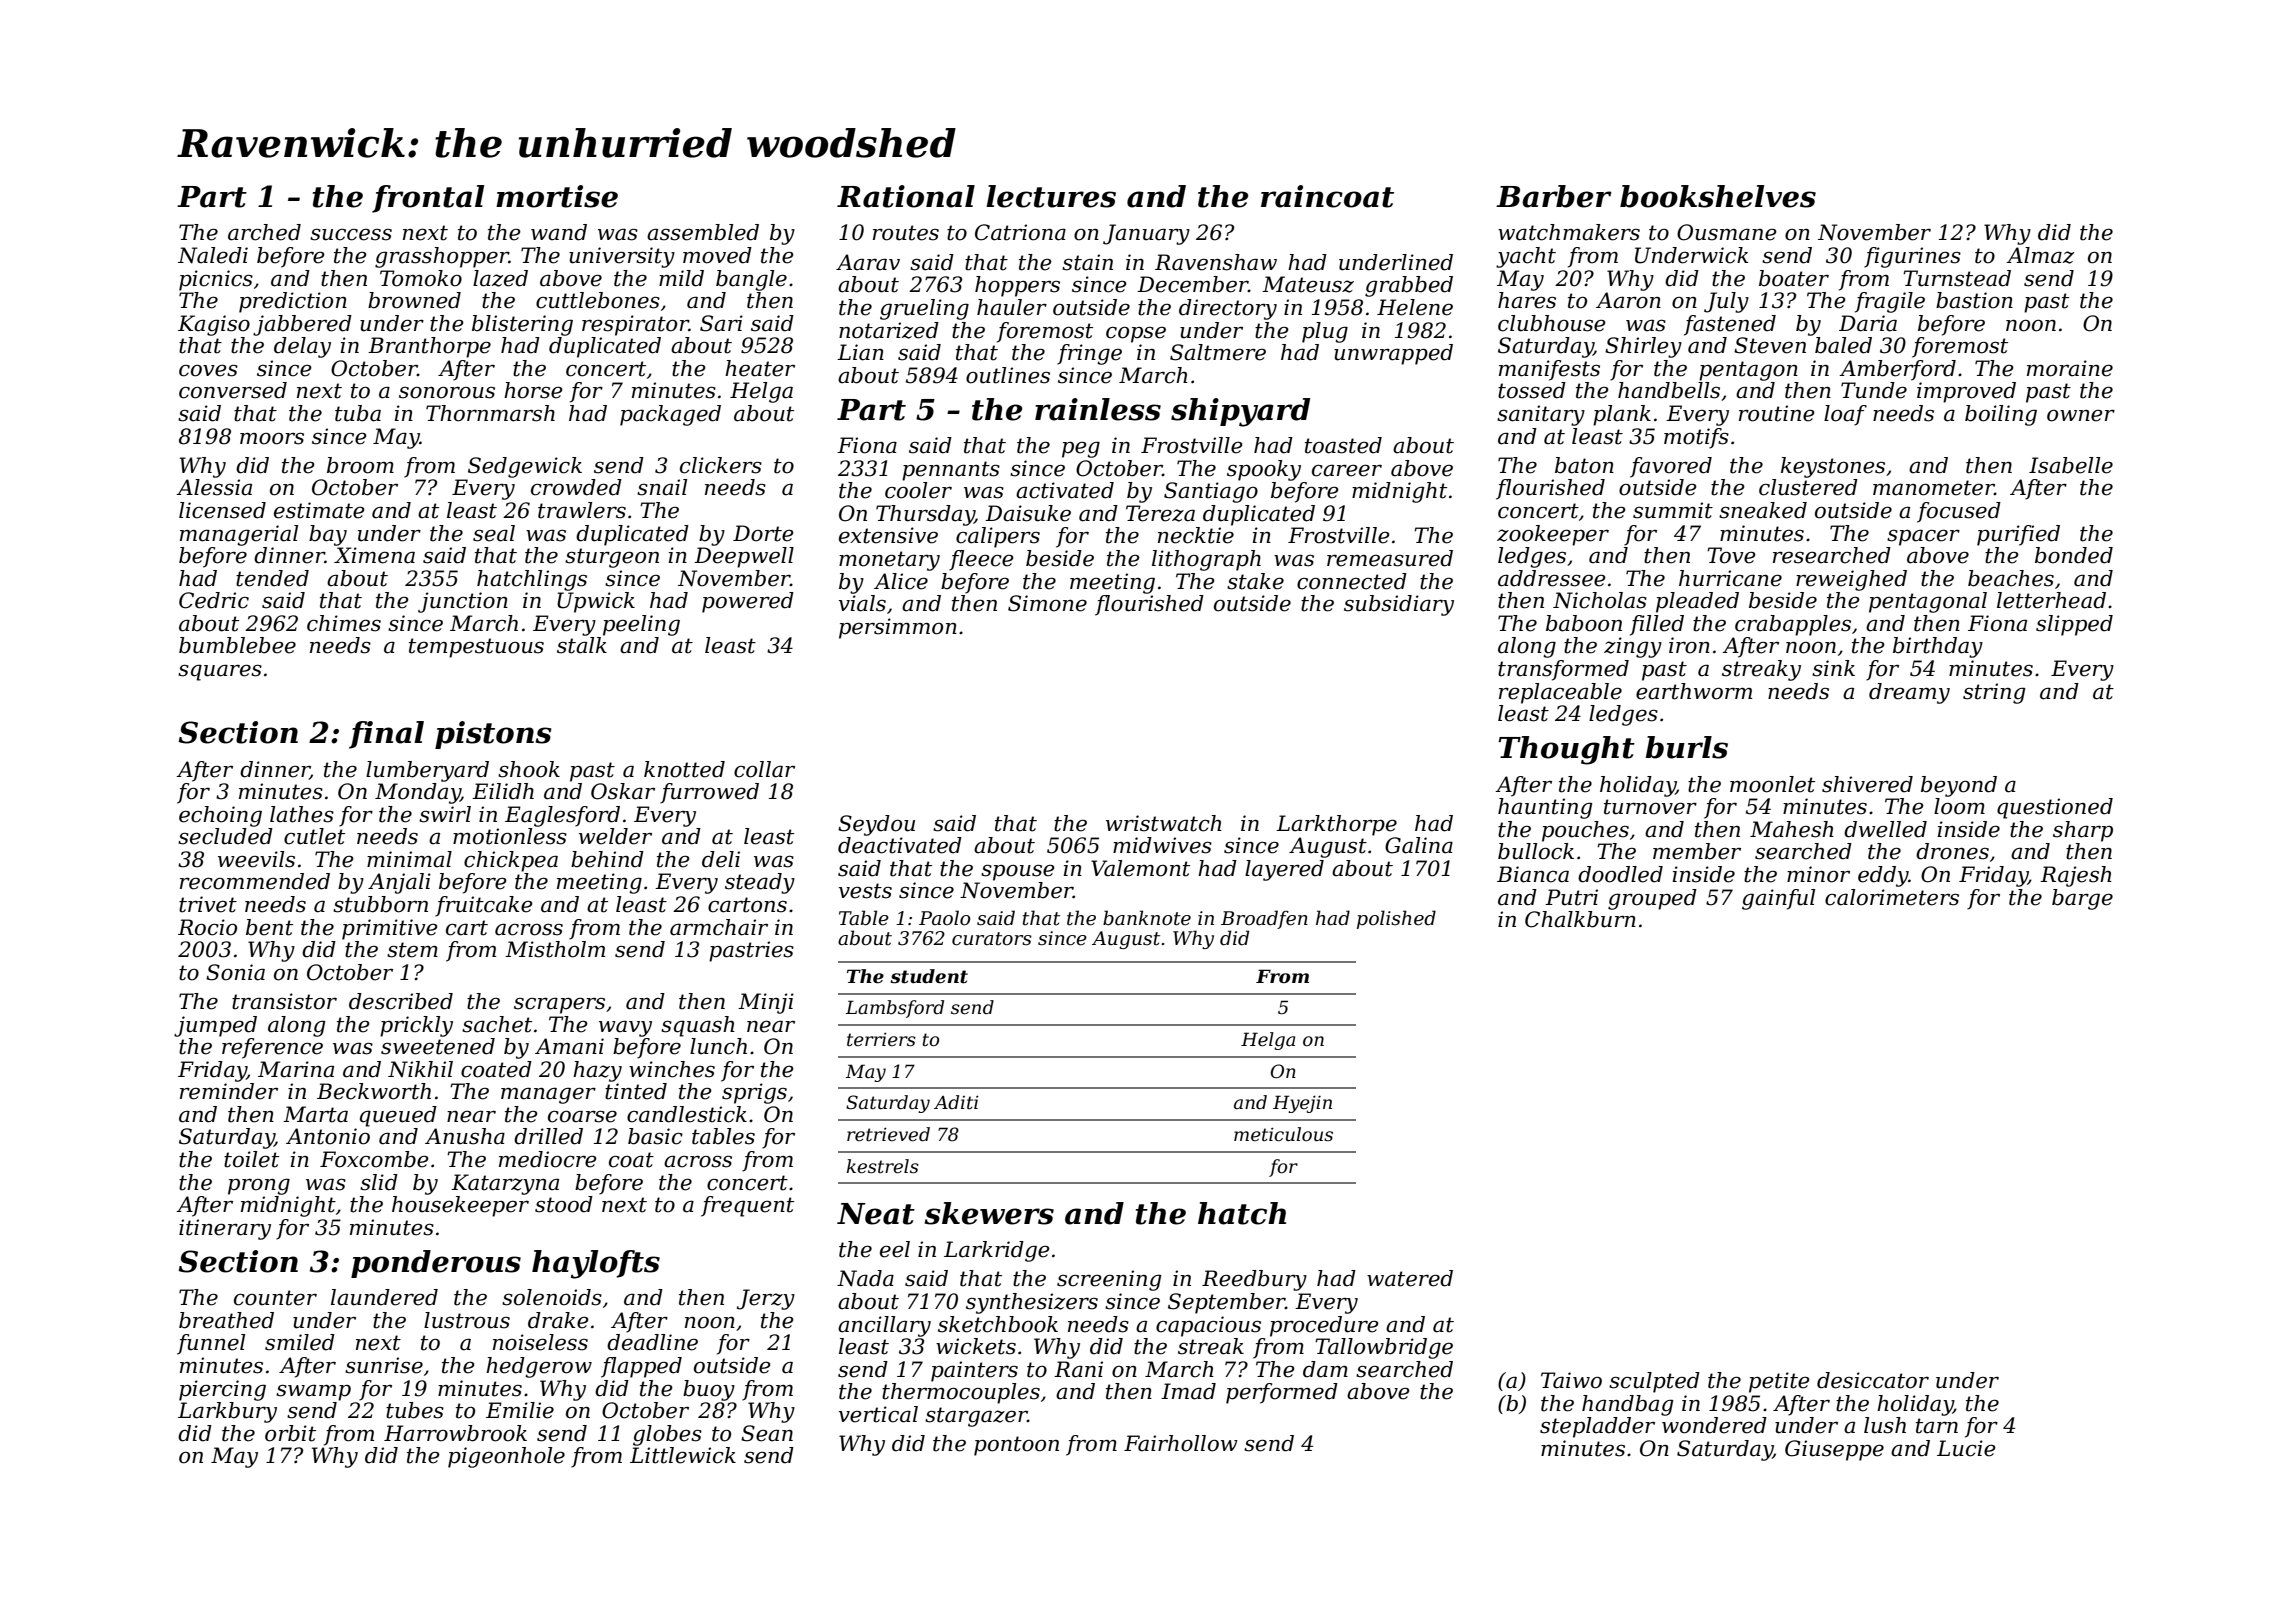 This image has width=2292, height=1620. What do you see at coordinates (1718, 196) in the image?
I see `bookshelves` at bounding box center [1718, 196].
